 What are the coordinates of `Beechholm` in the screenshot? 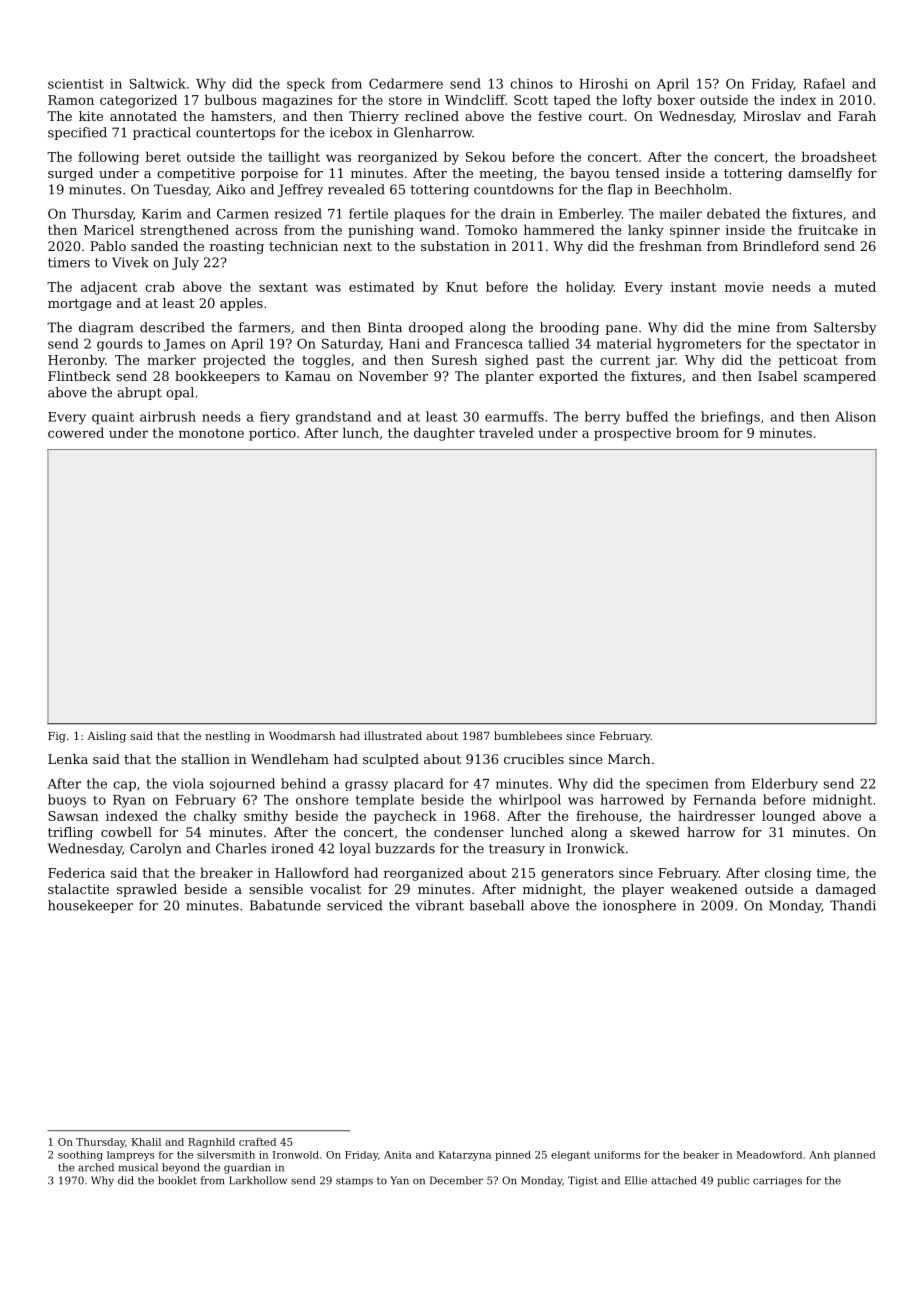 It's located at (691, 189).
